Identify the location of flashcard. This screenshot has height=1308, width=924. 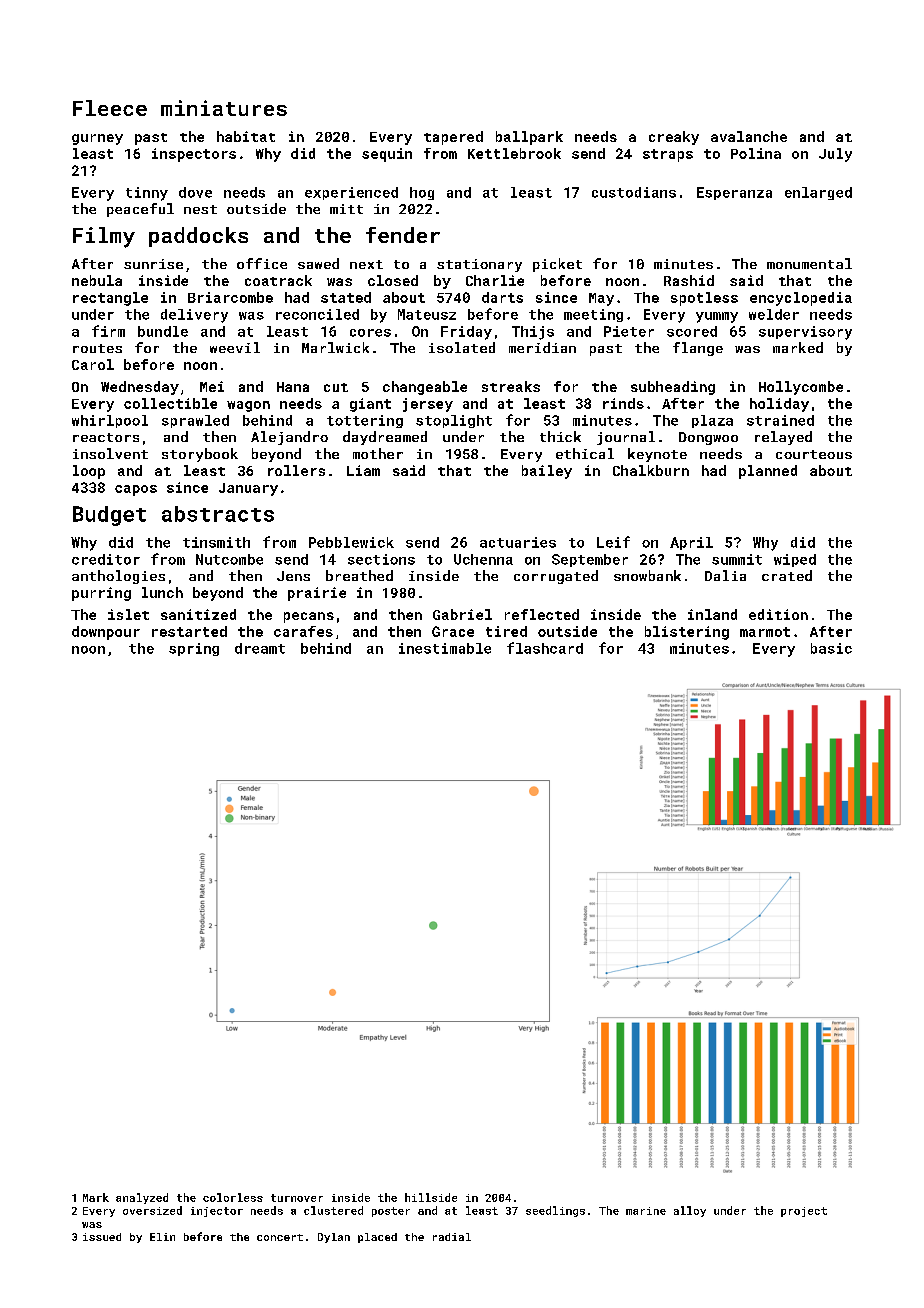
(545, 648).
